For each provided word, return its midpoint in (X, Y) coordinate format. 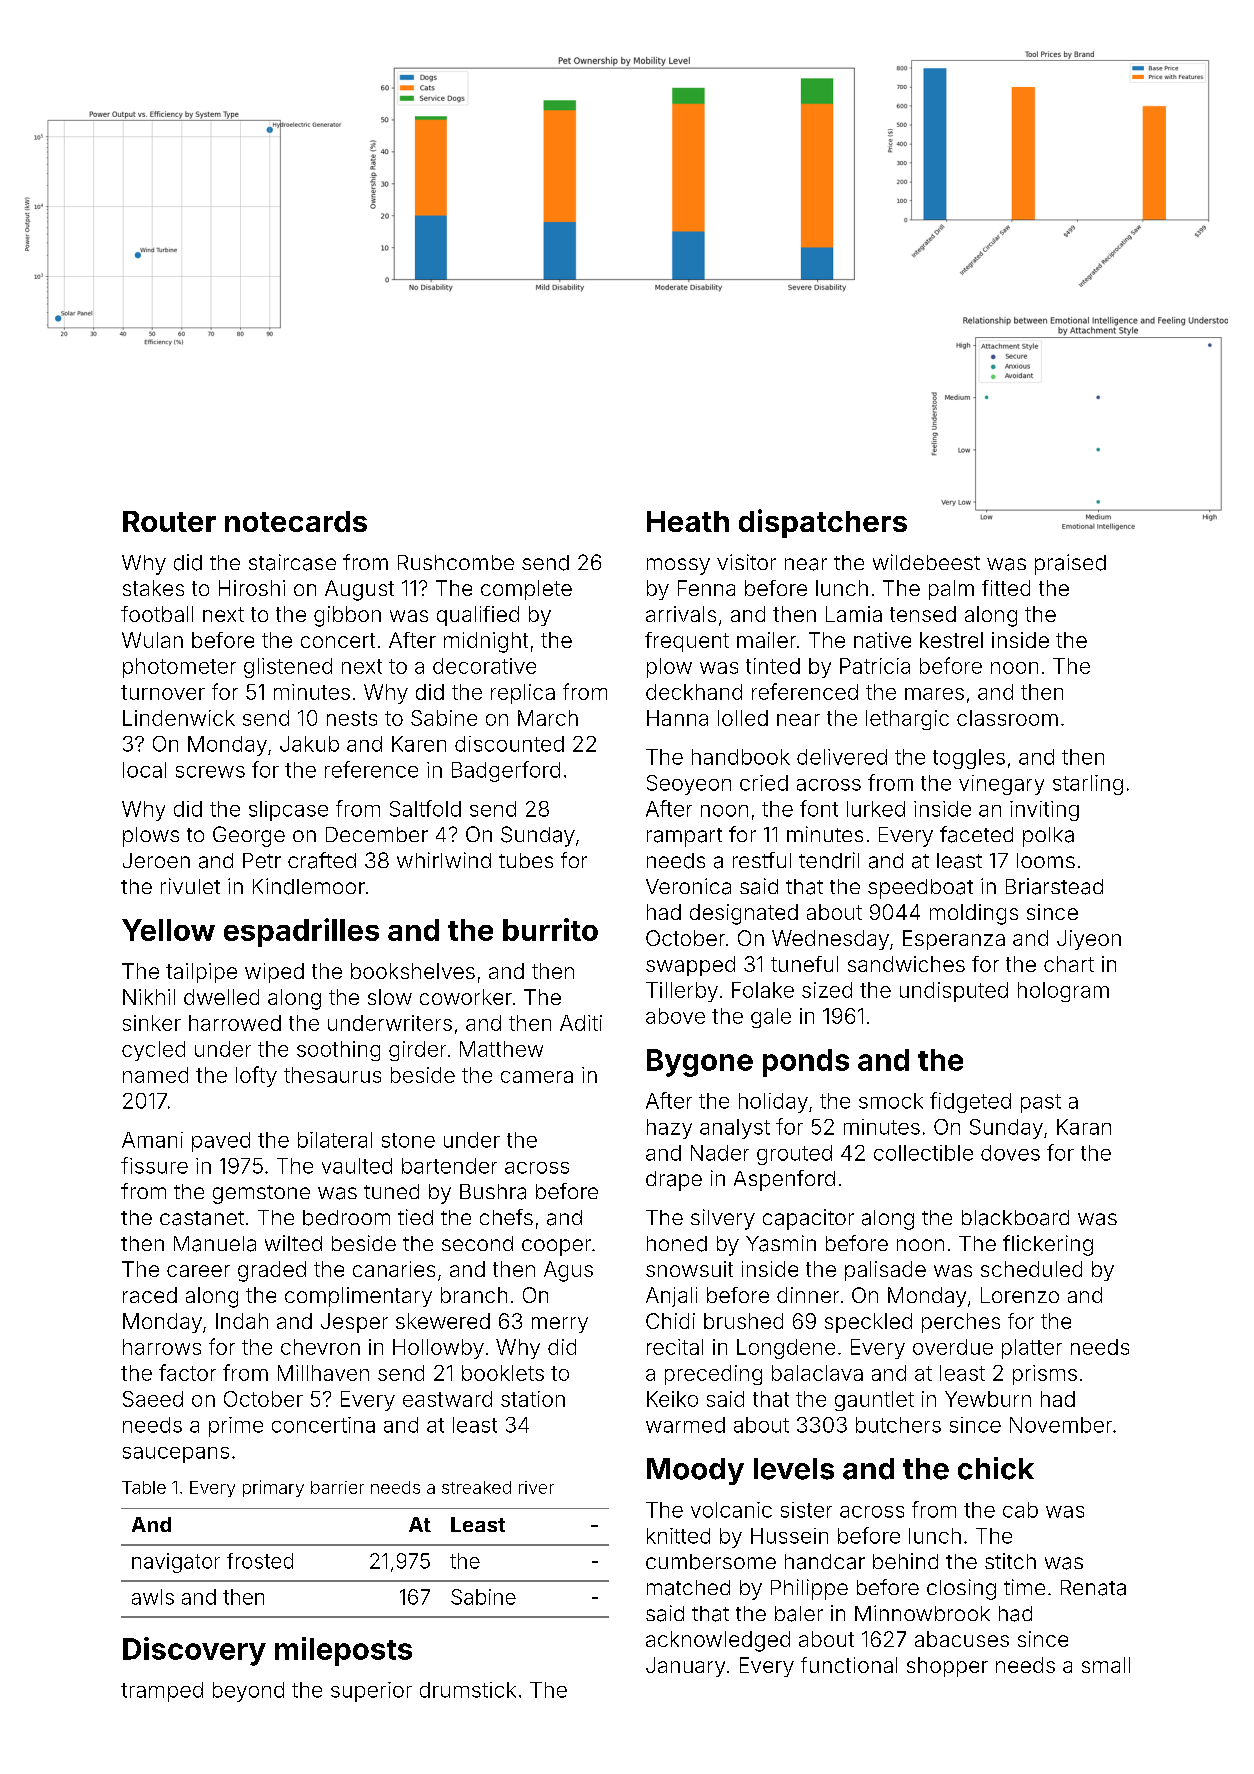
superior (371, 1692)
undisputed (954, 992)
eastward (447, 1399)
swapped (690, 966)
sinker (152, 1023)
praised (1070, 564)
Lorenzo (1020, 1295)
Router (169, 521)
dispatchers (823, 523)
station (533, 1399)
